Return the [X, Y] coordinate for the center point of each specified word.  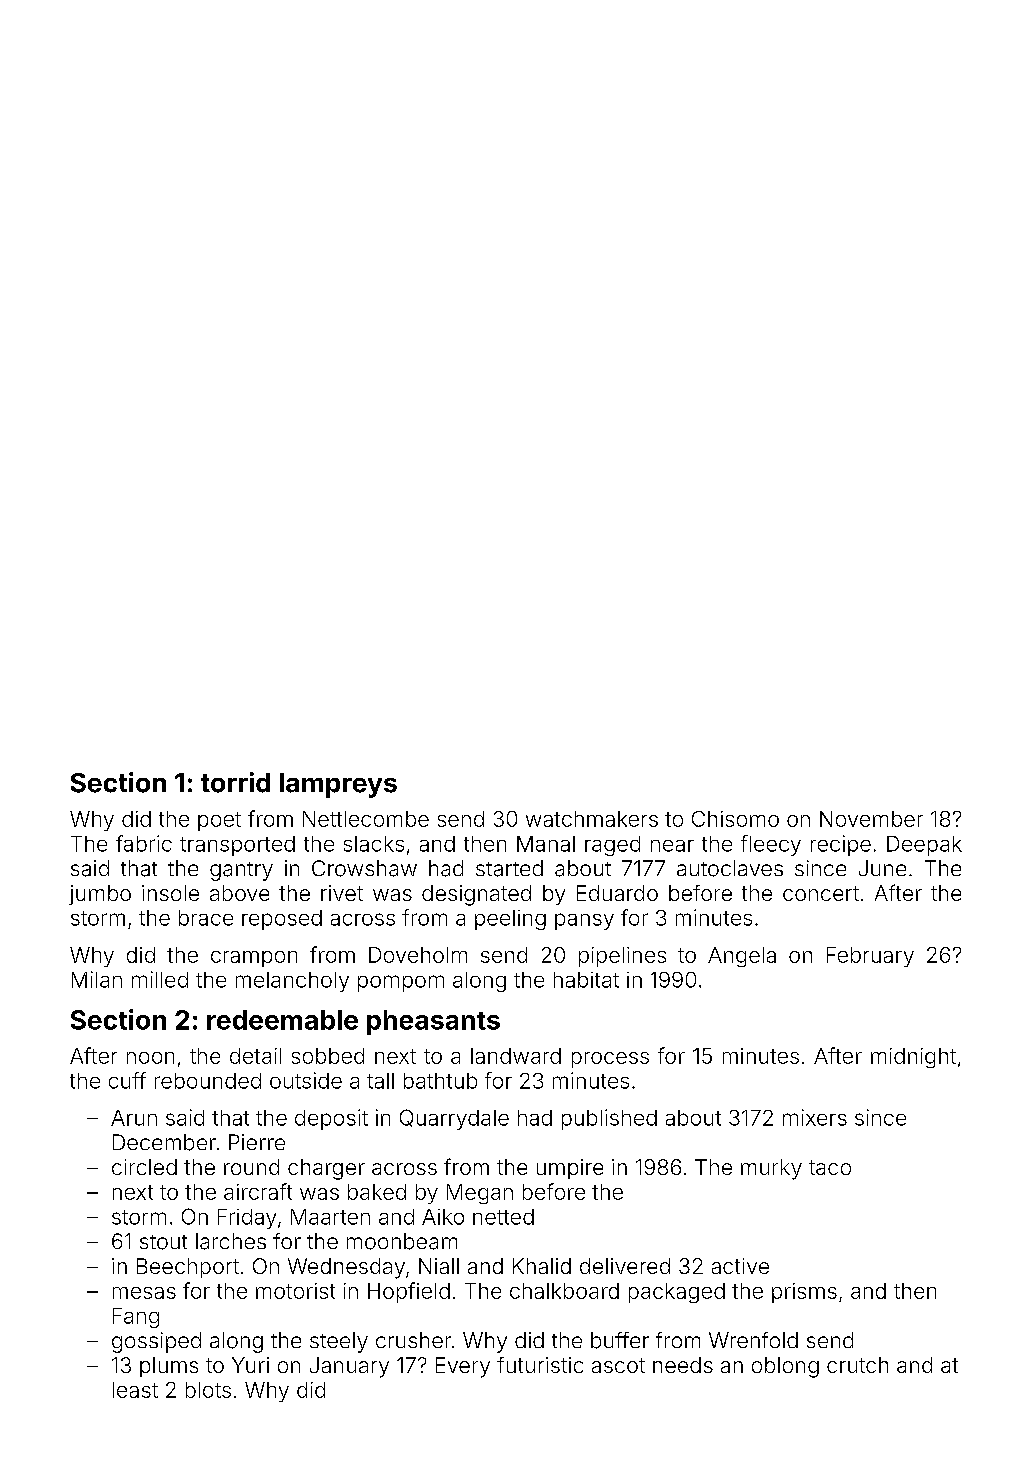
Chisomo [735, 819]
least [135, 1390]
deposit [331, 1119]
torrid [235, 782]
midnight [913, 1058]
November [871, 819]
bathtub [440, 1081]
